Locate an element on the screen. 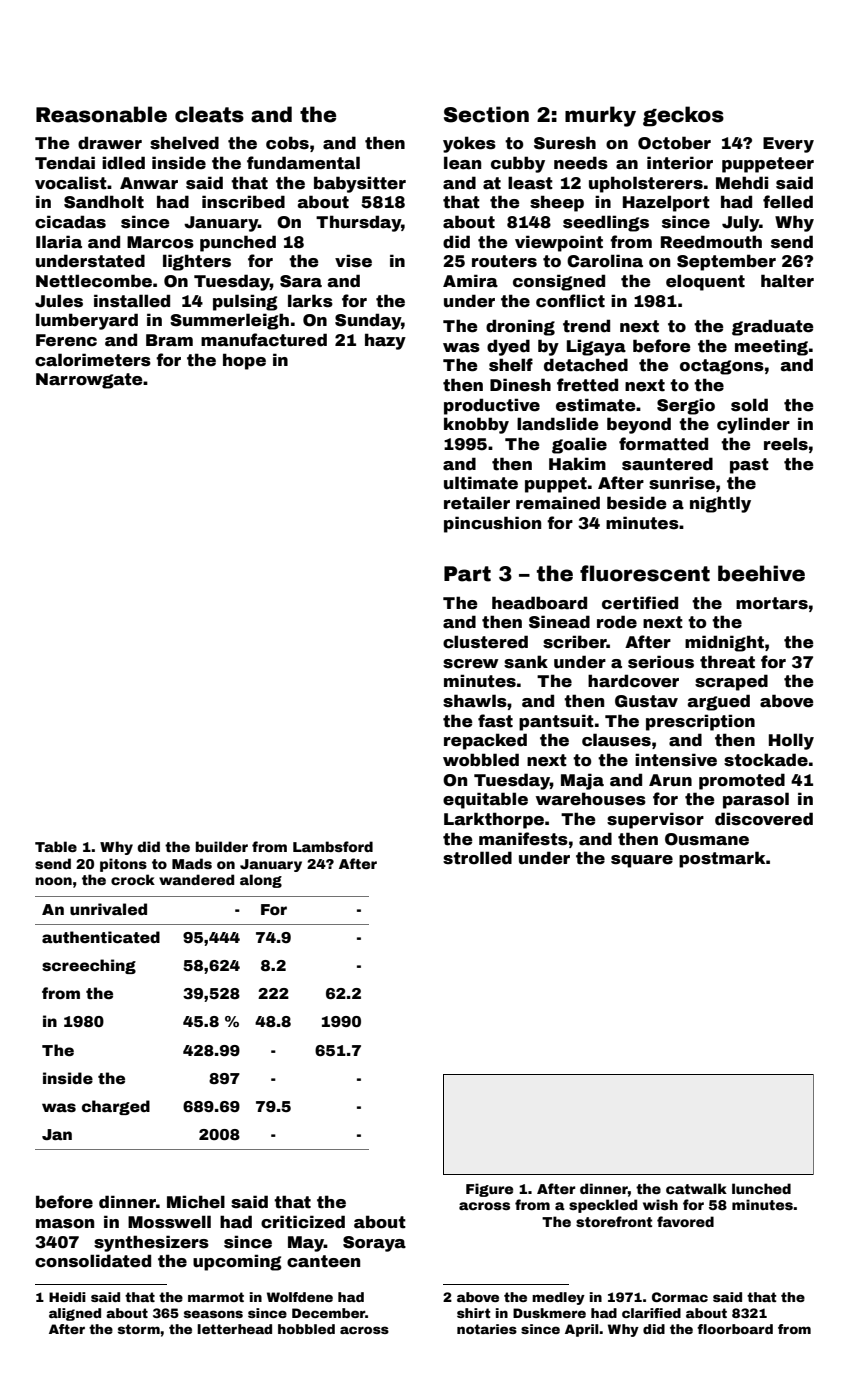 The height and width of the screenshot is (1400, 849). Part is located at coordinates (467, 574).
